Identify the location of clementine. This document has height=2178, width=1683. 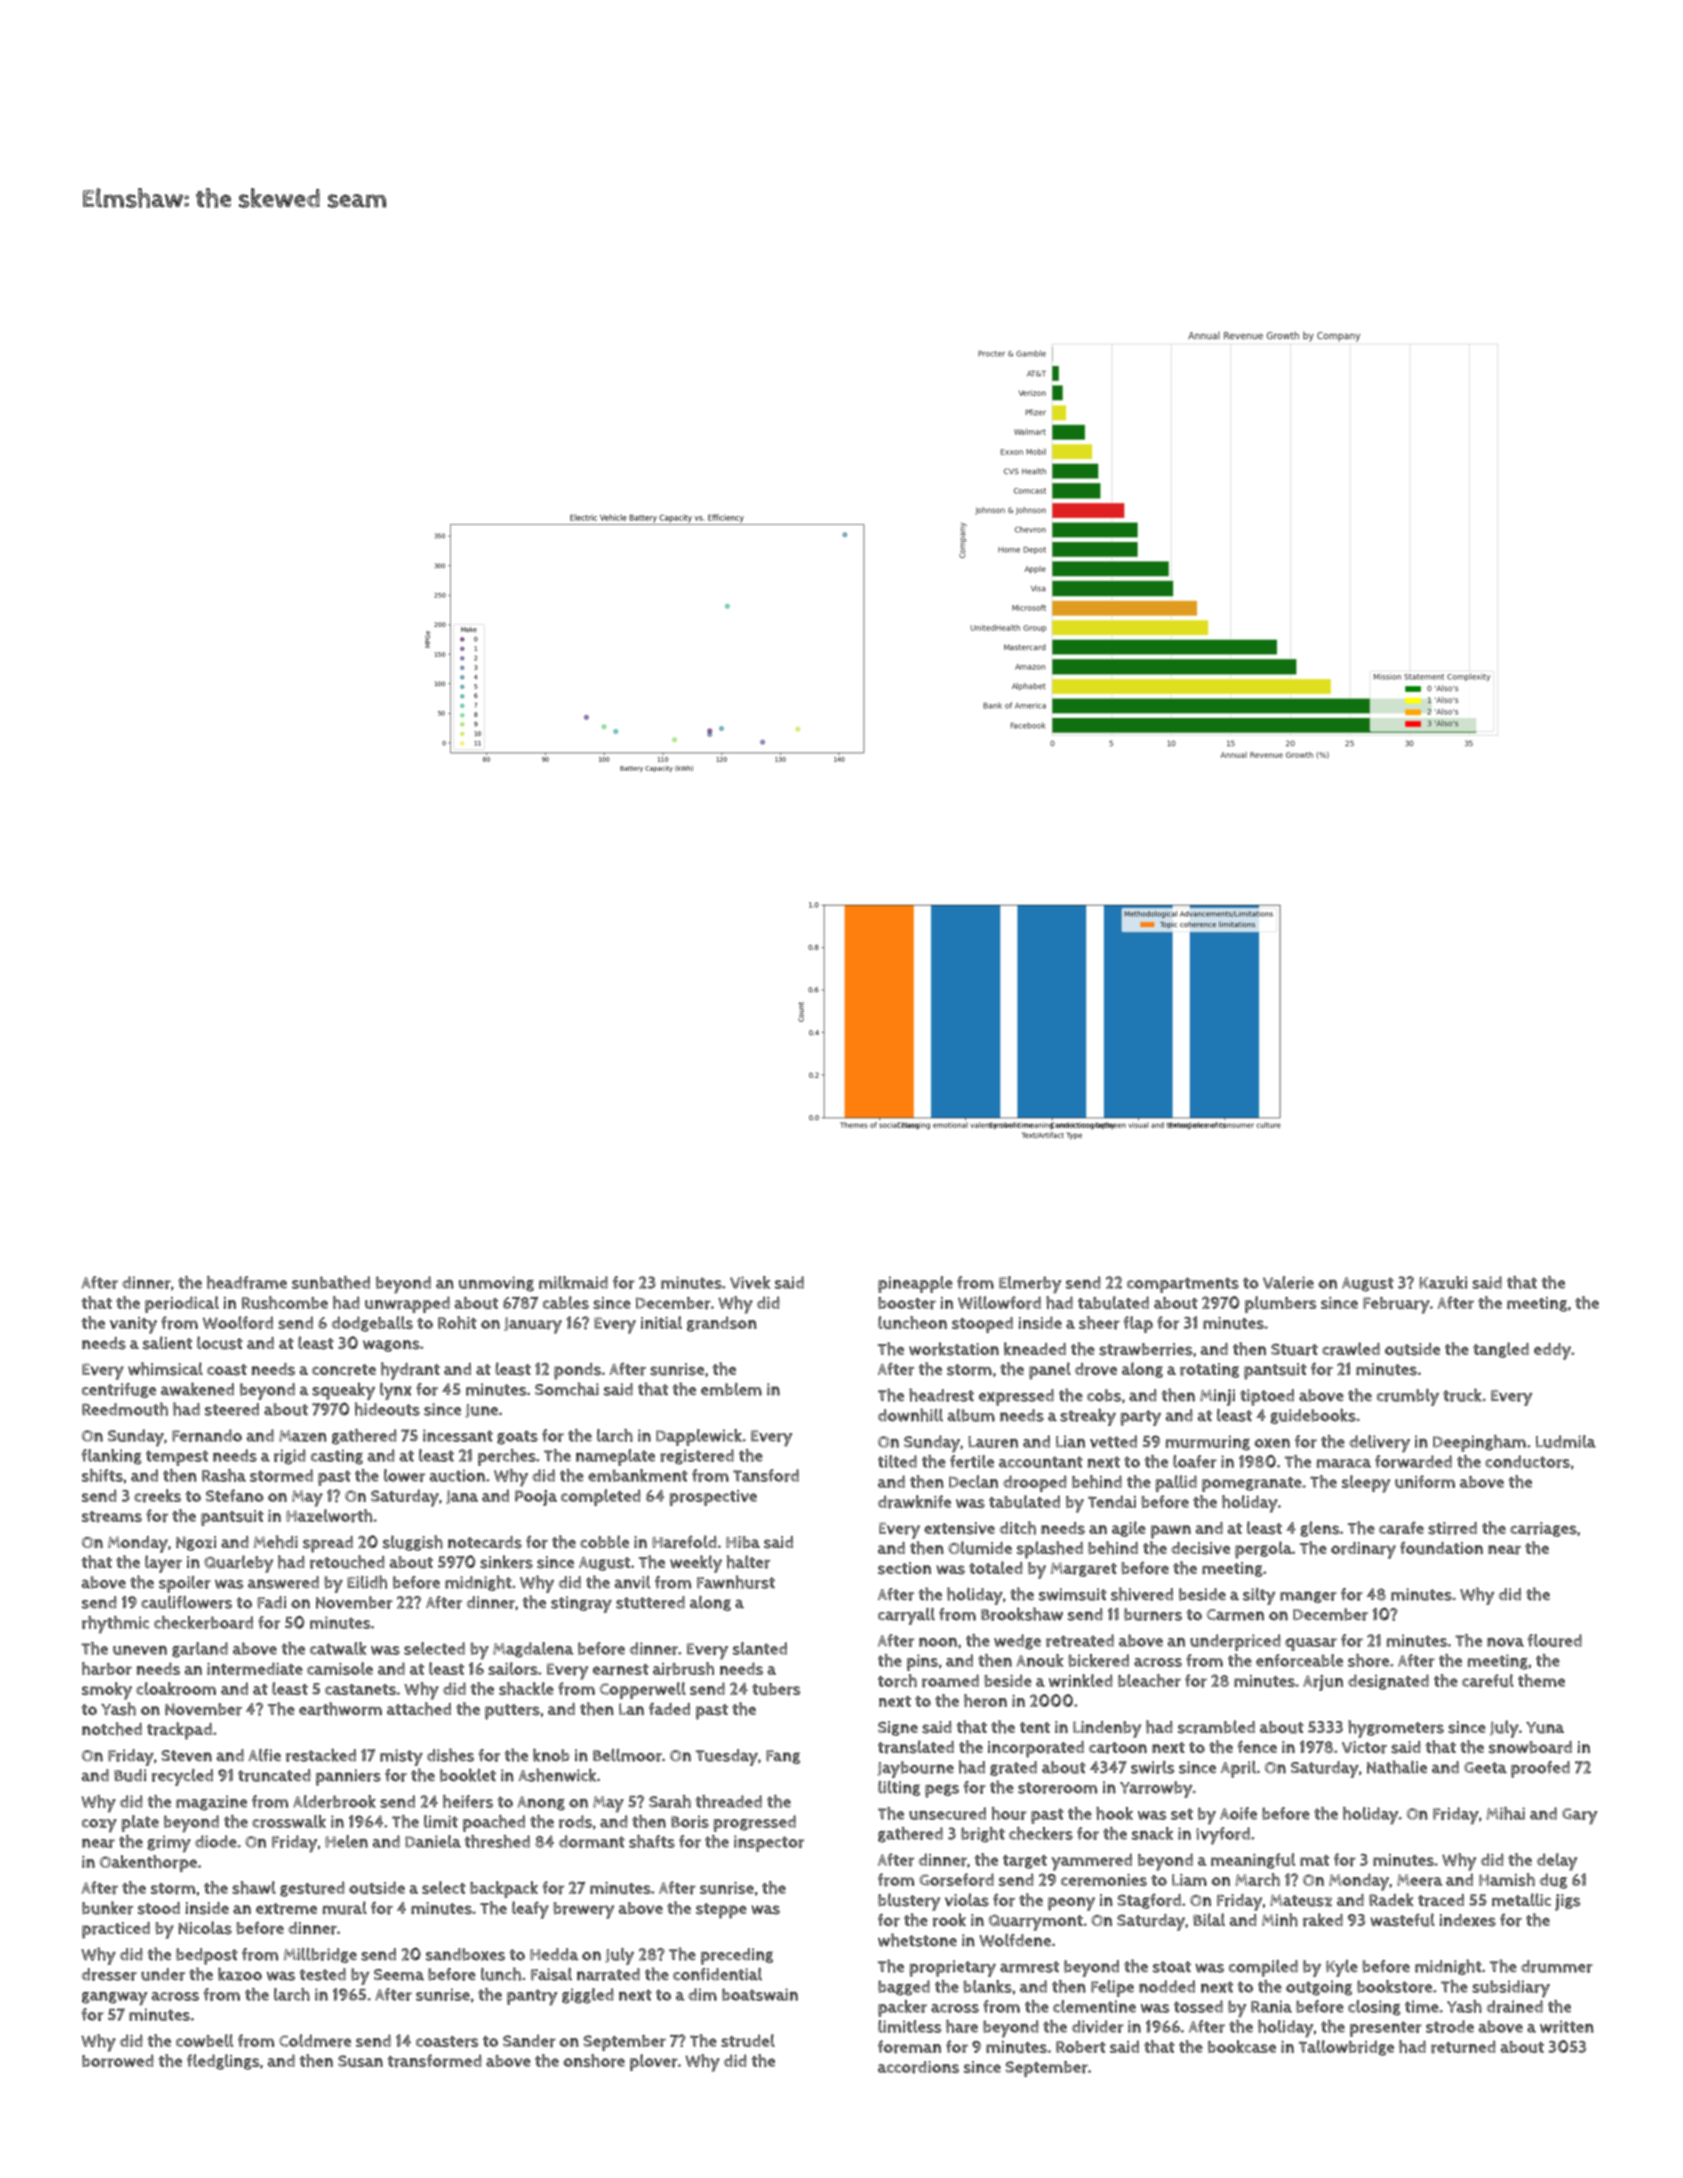
(1094, 2006).
